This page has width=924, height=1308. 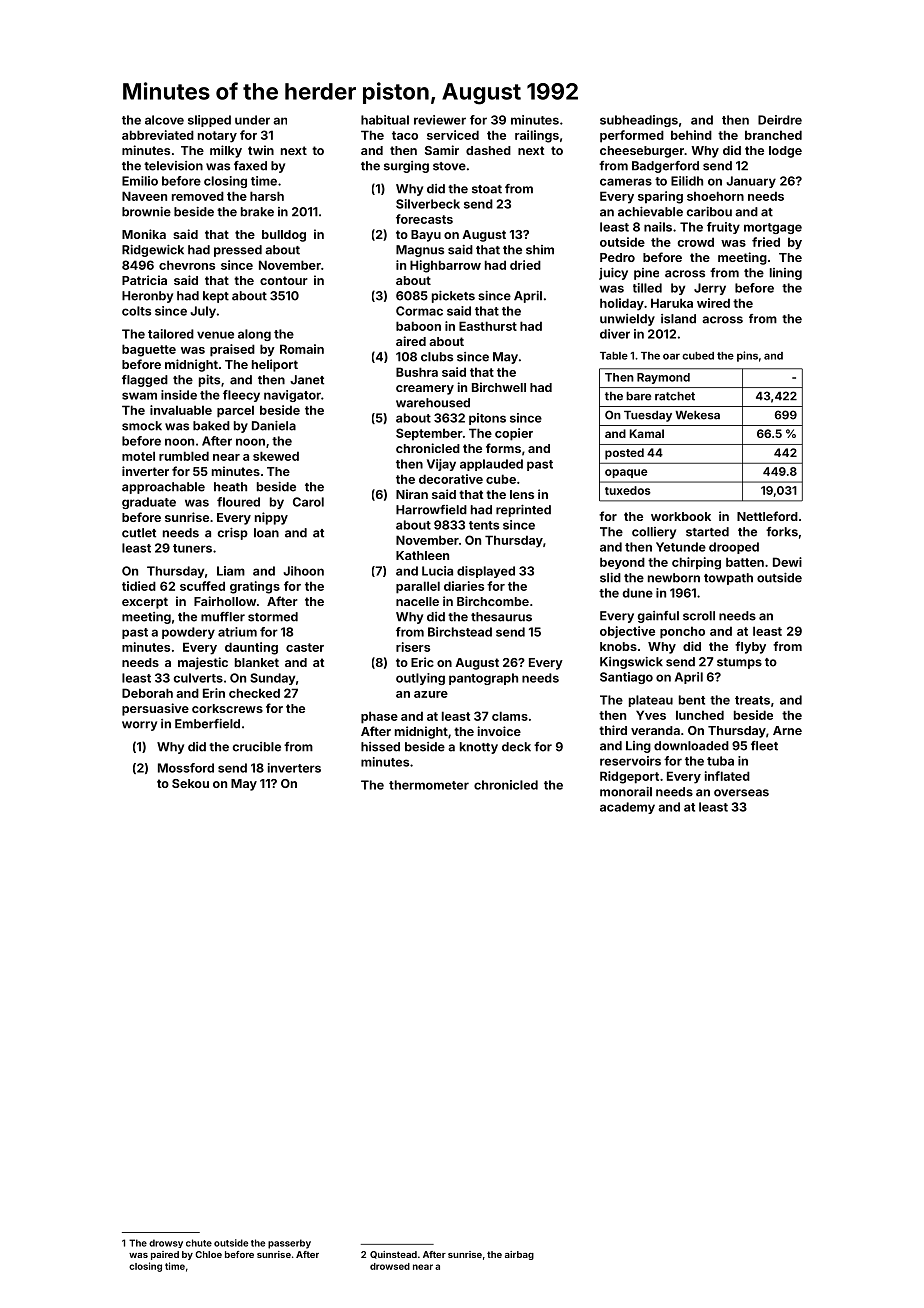 I want to click on academy, so click(x=627, y=808).
